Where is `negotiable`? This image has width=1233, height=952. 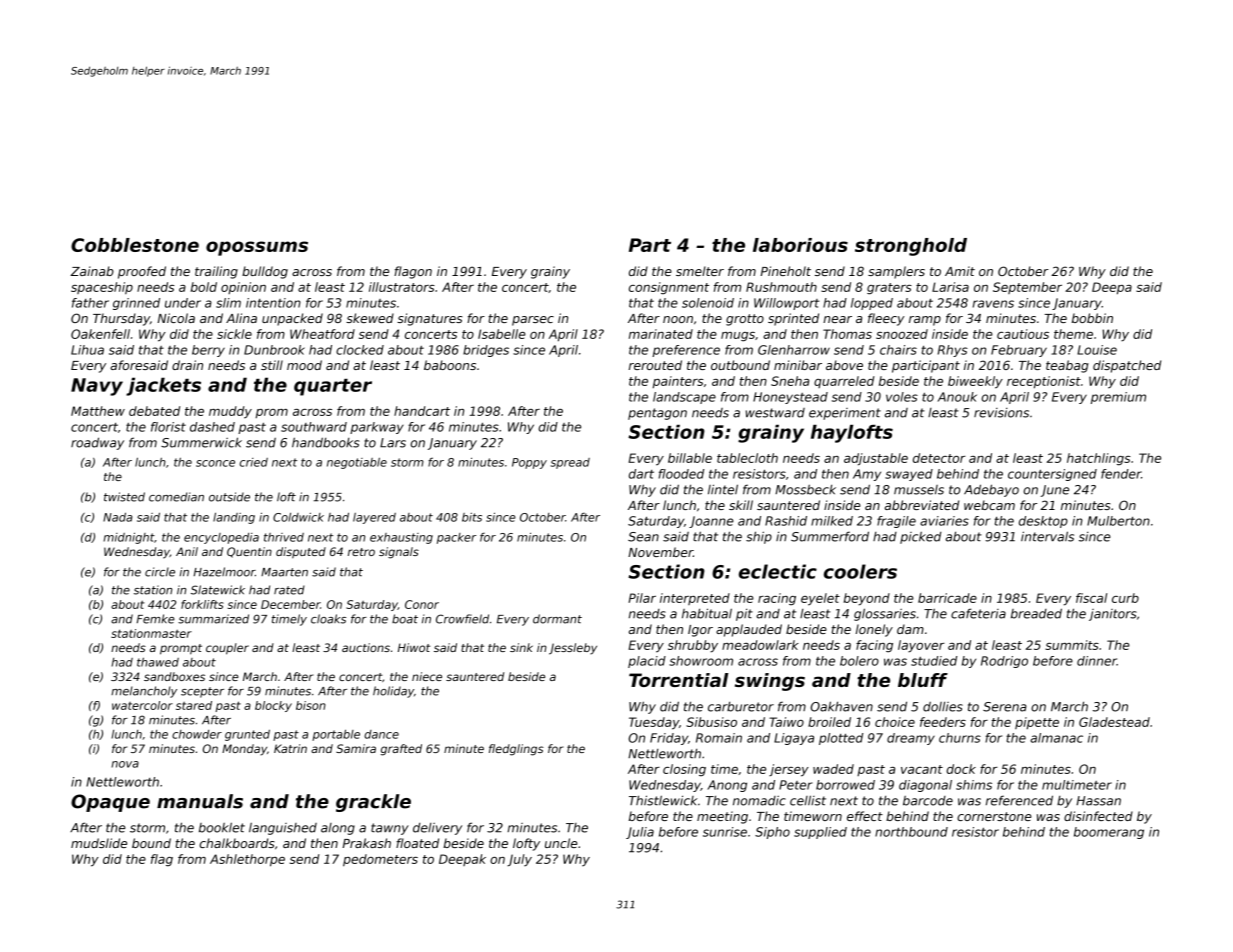
negotiable is located at coordinates (357, 463).
